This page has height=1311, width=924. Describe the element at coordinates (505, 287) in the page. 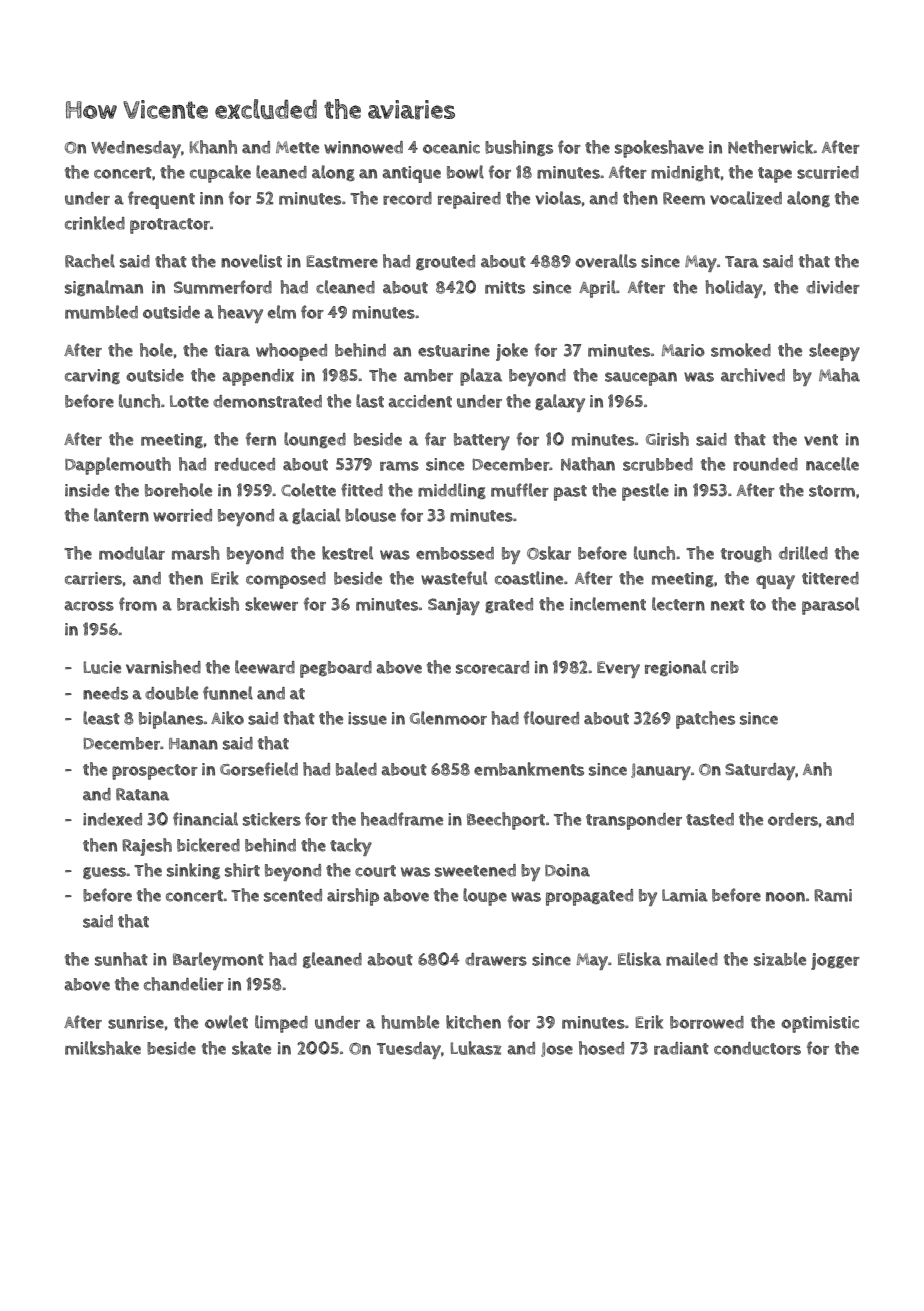

I see `mitts` at that location.
